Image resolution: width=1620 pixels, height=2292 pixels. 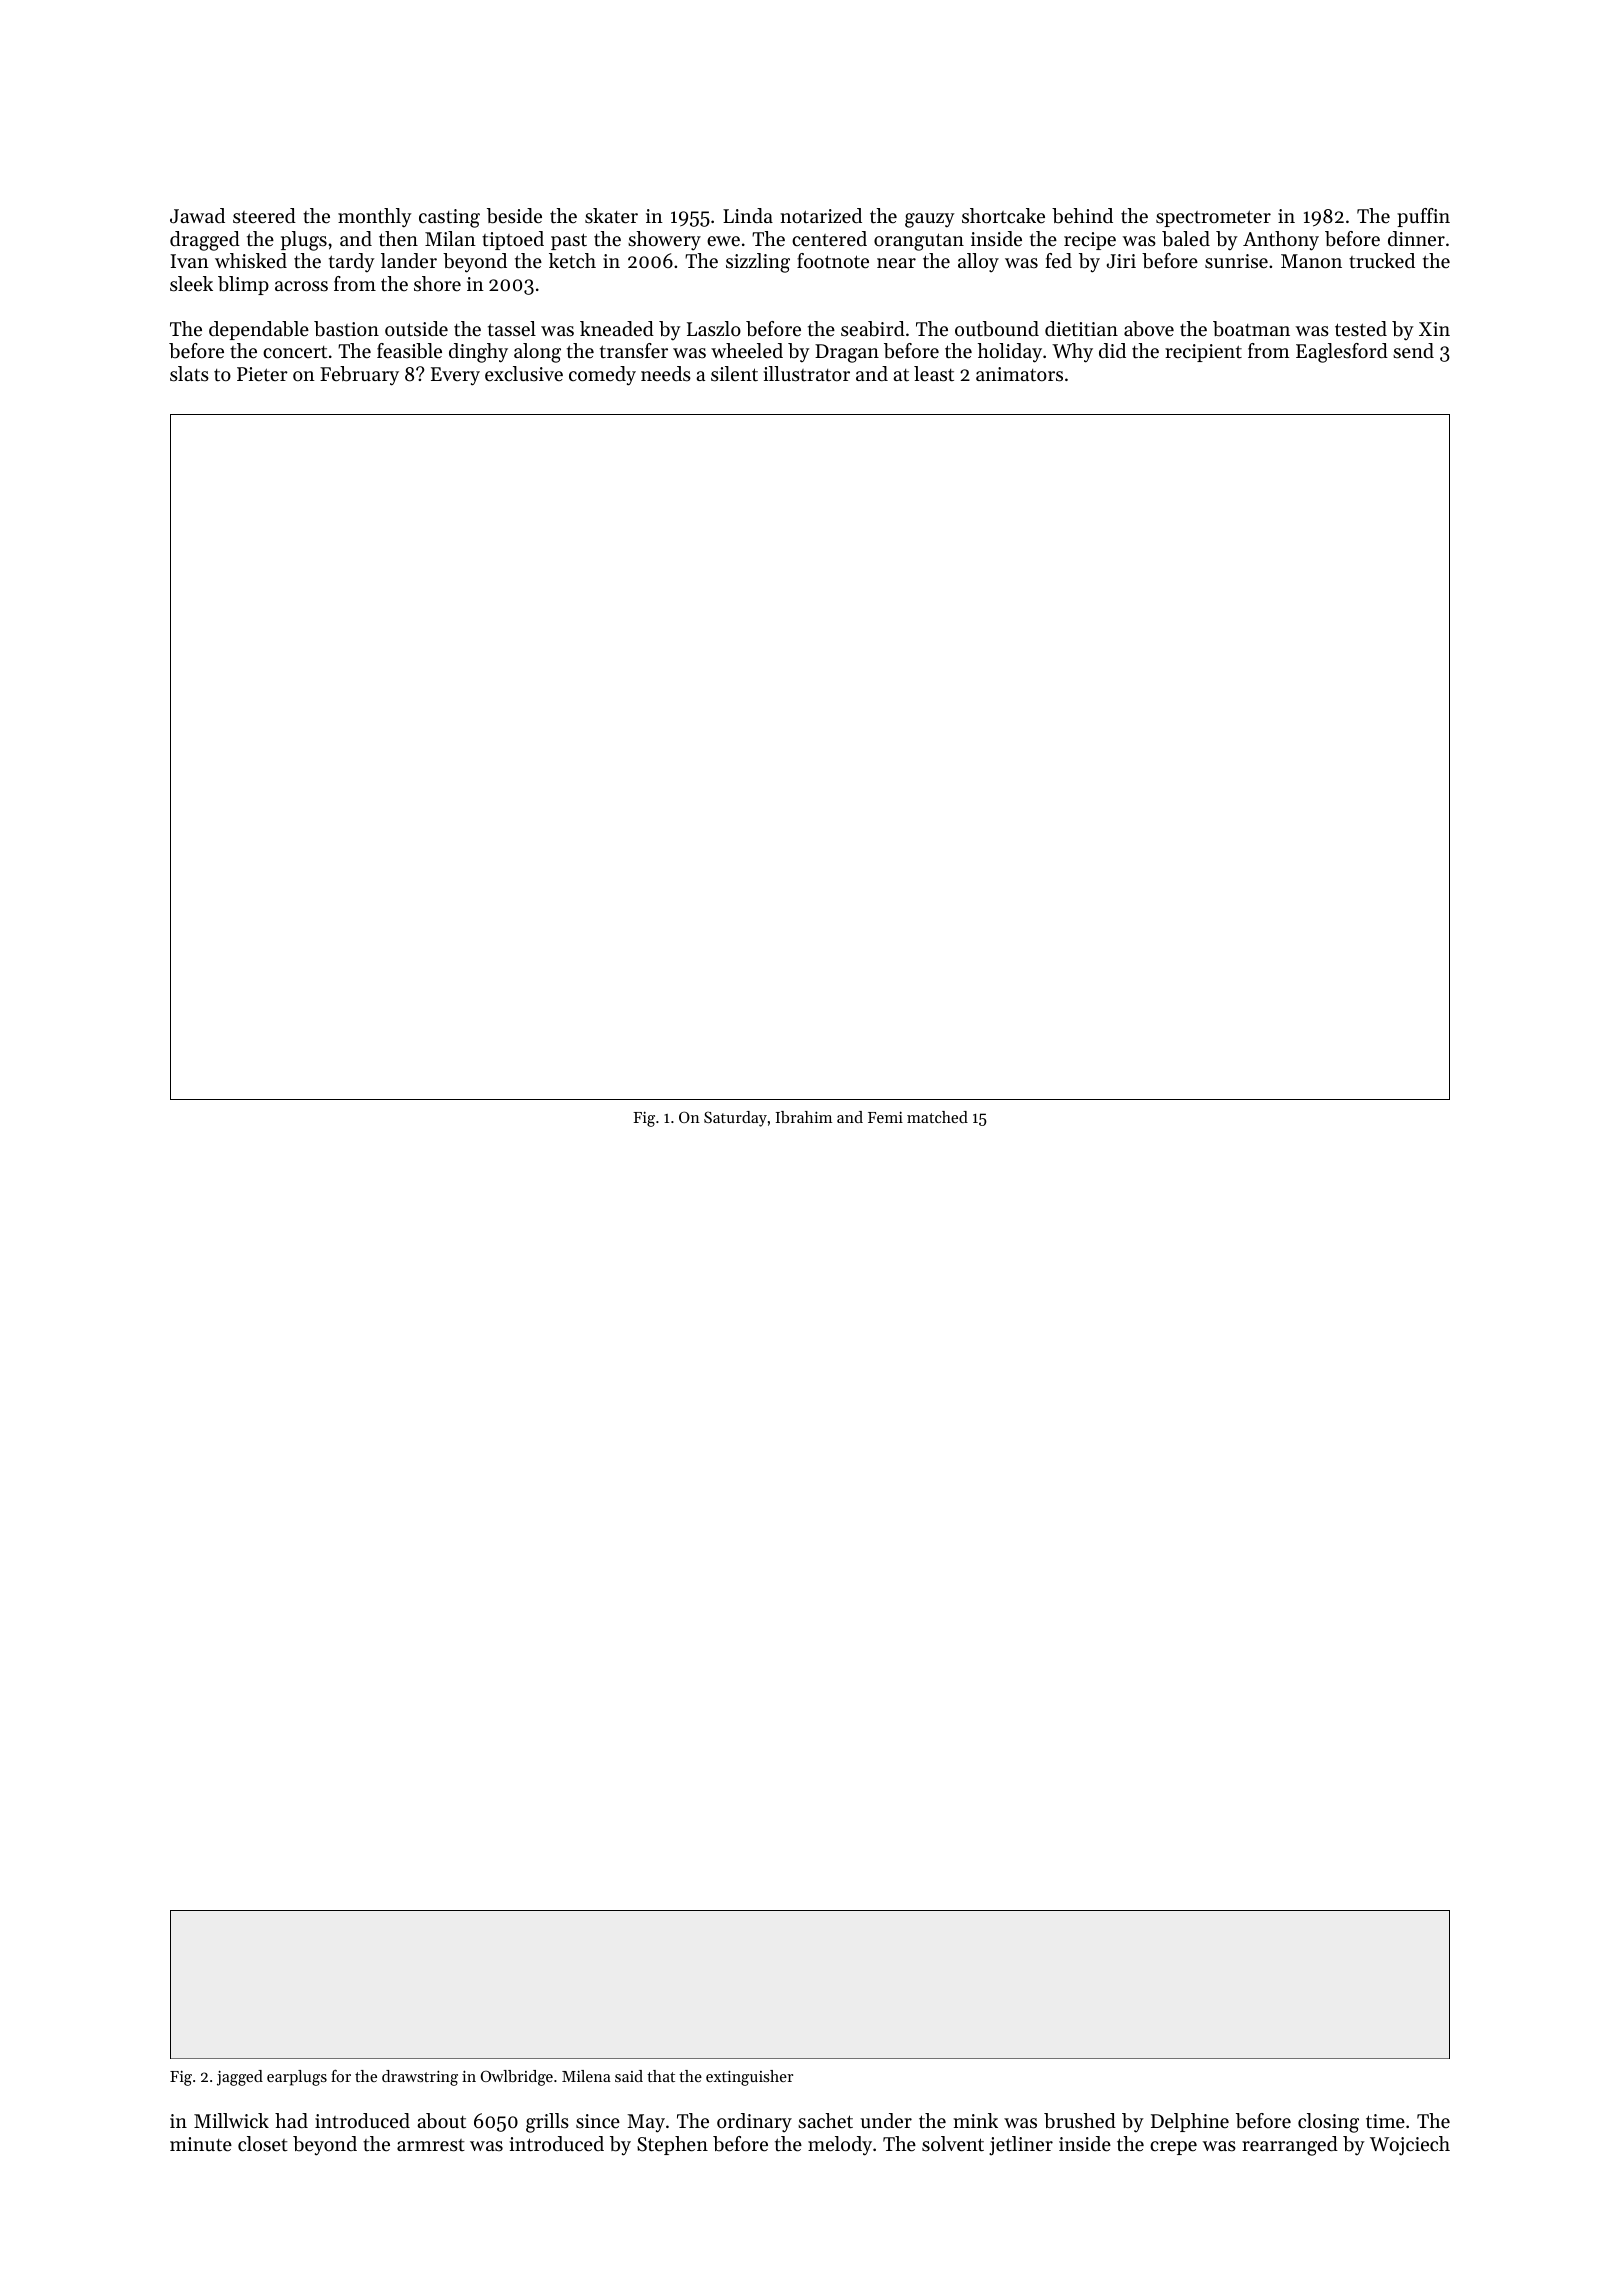 I want to click on Femi, so click(x=885, y=1117).
